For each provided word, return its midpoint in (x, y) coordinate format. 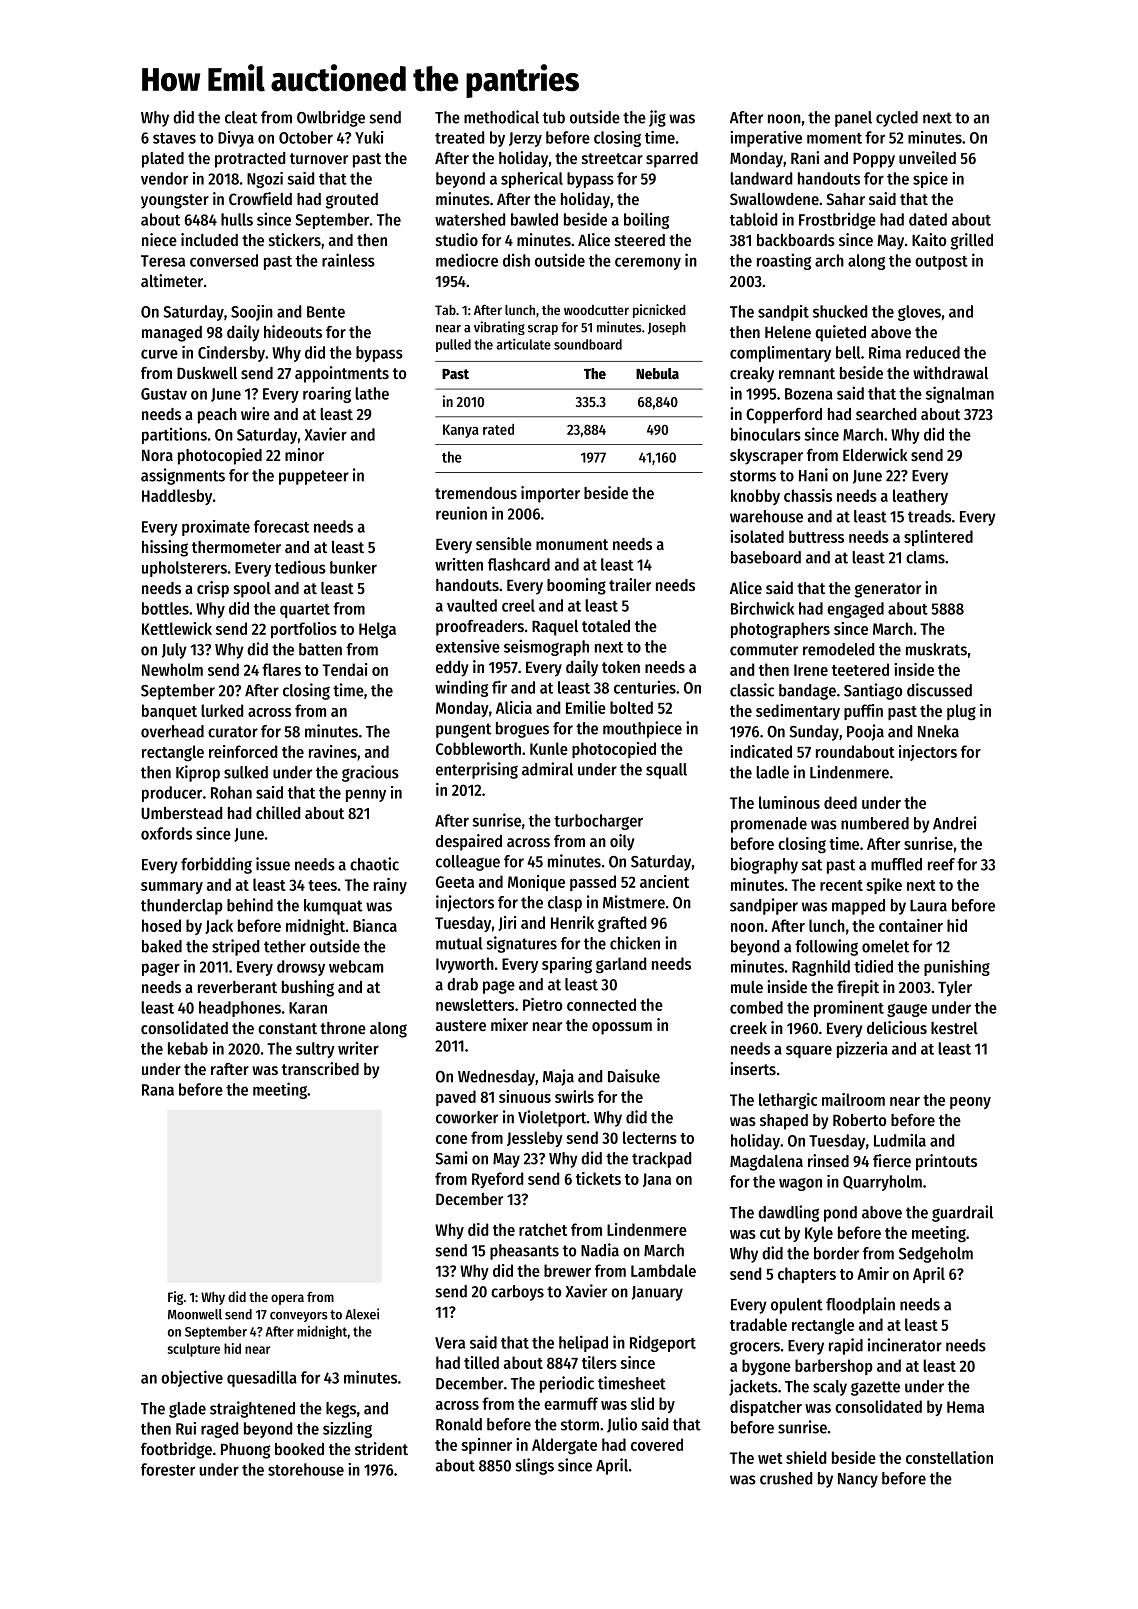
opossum (622, 1028)
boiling (646, 220)
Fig (175, 1298)
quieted (840, 333)
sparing (567, 965)
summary (172, 888)
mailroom (853, 1099)
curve (159, 354)
